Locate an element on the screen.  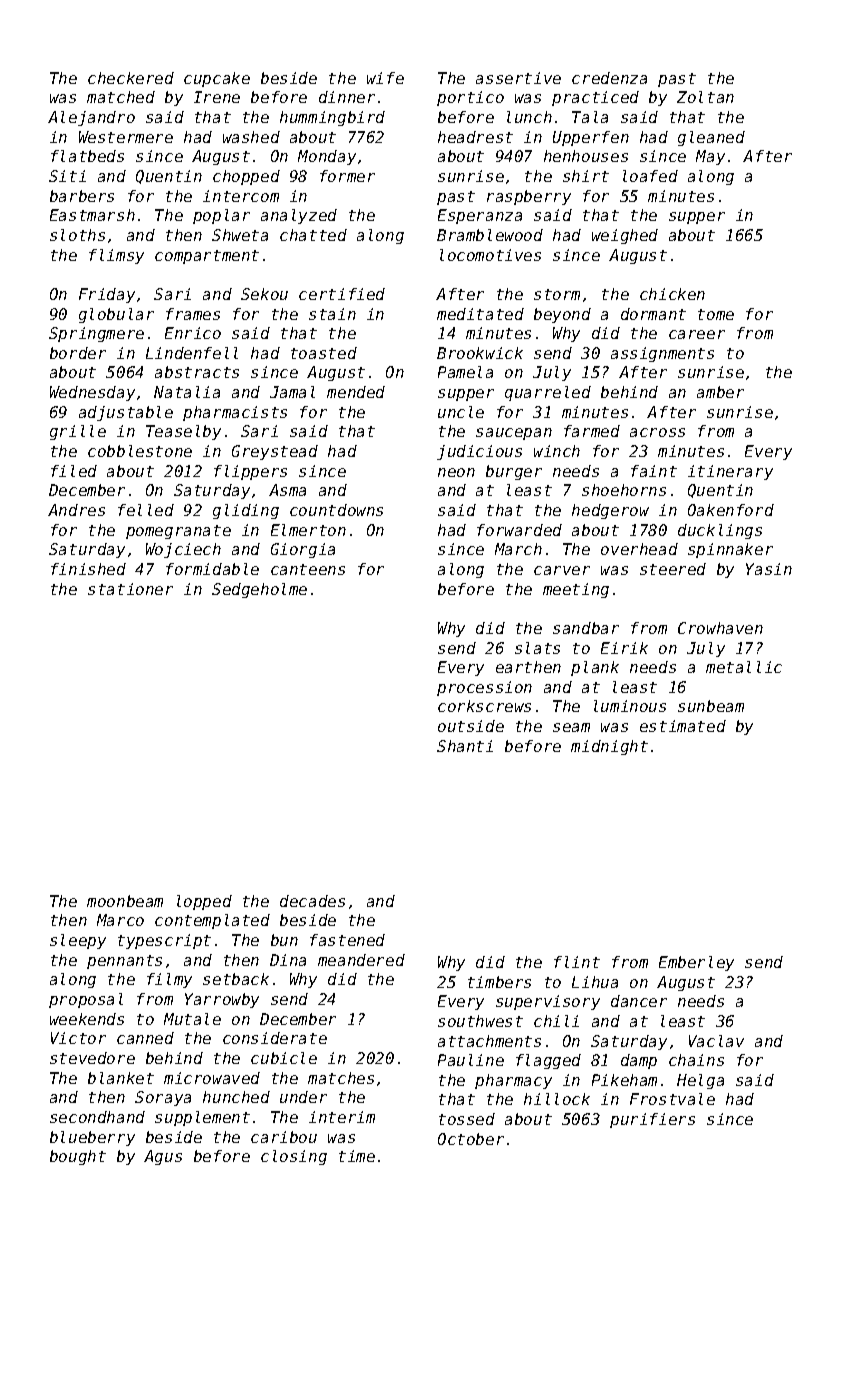
practiced is located at coordinates (595, 98).
